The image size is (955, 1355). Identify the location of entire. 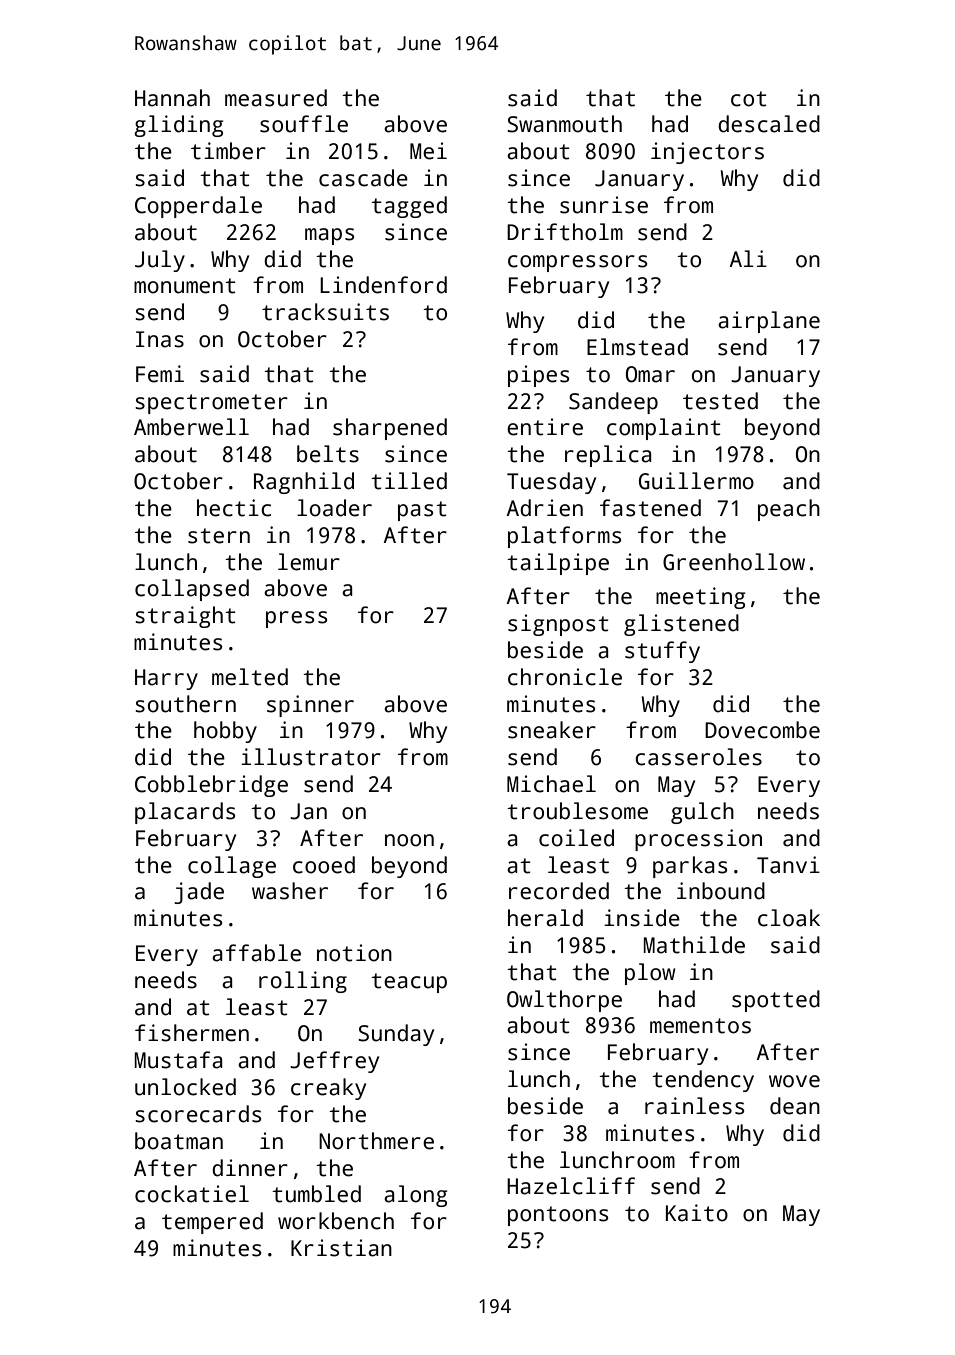
(545, 427).
